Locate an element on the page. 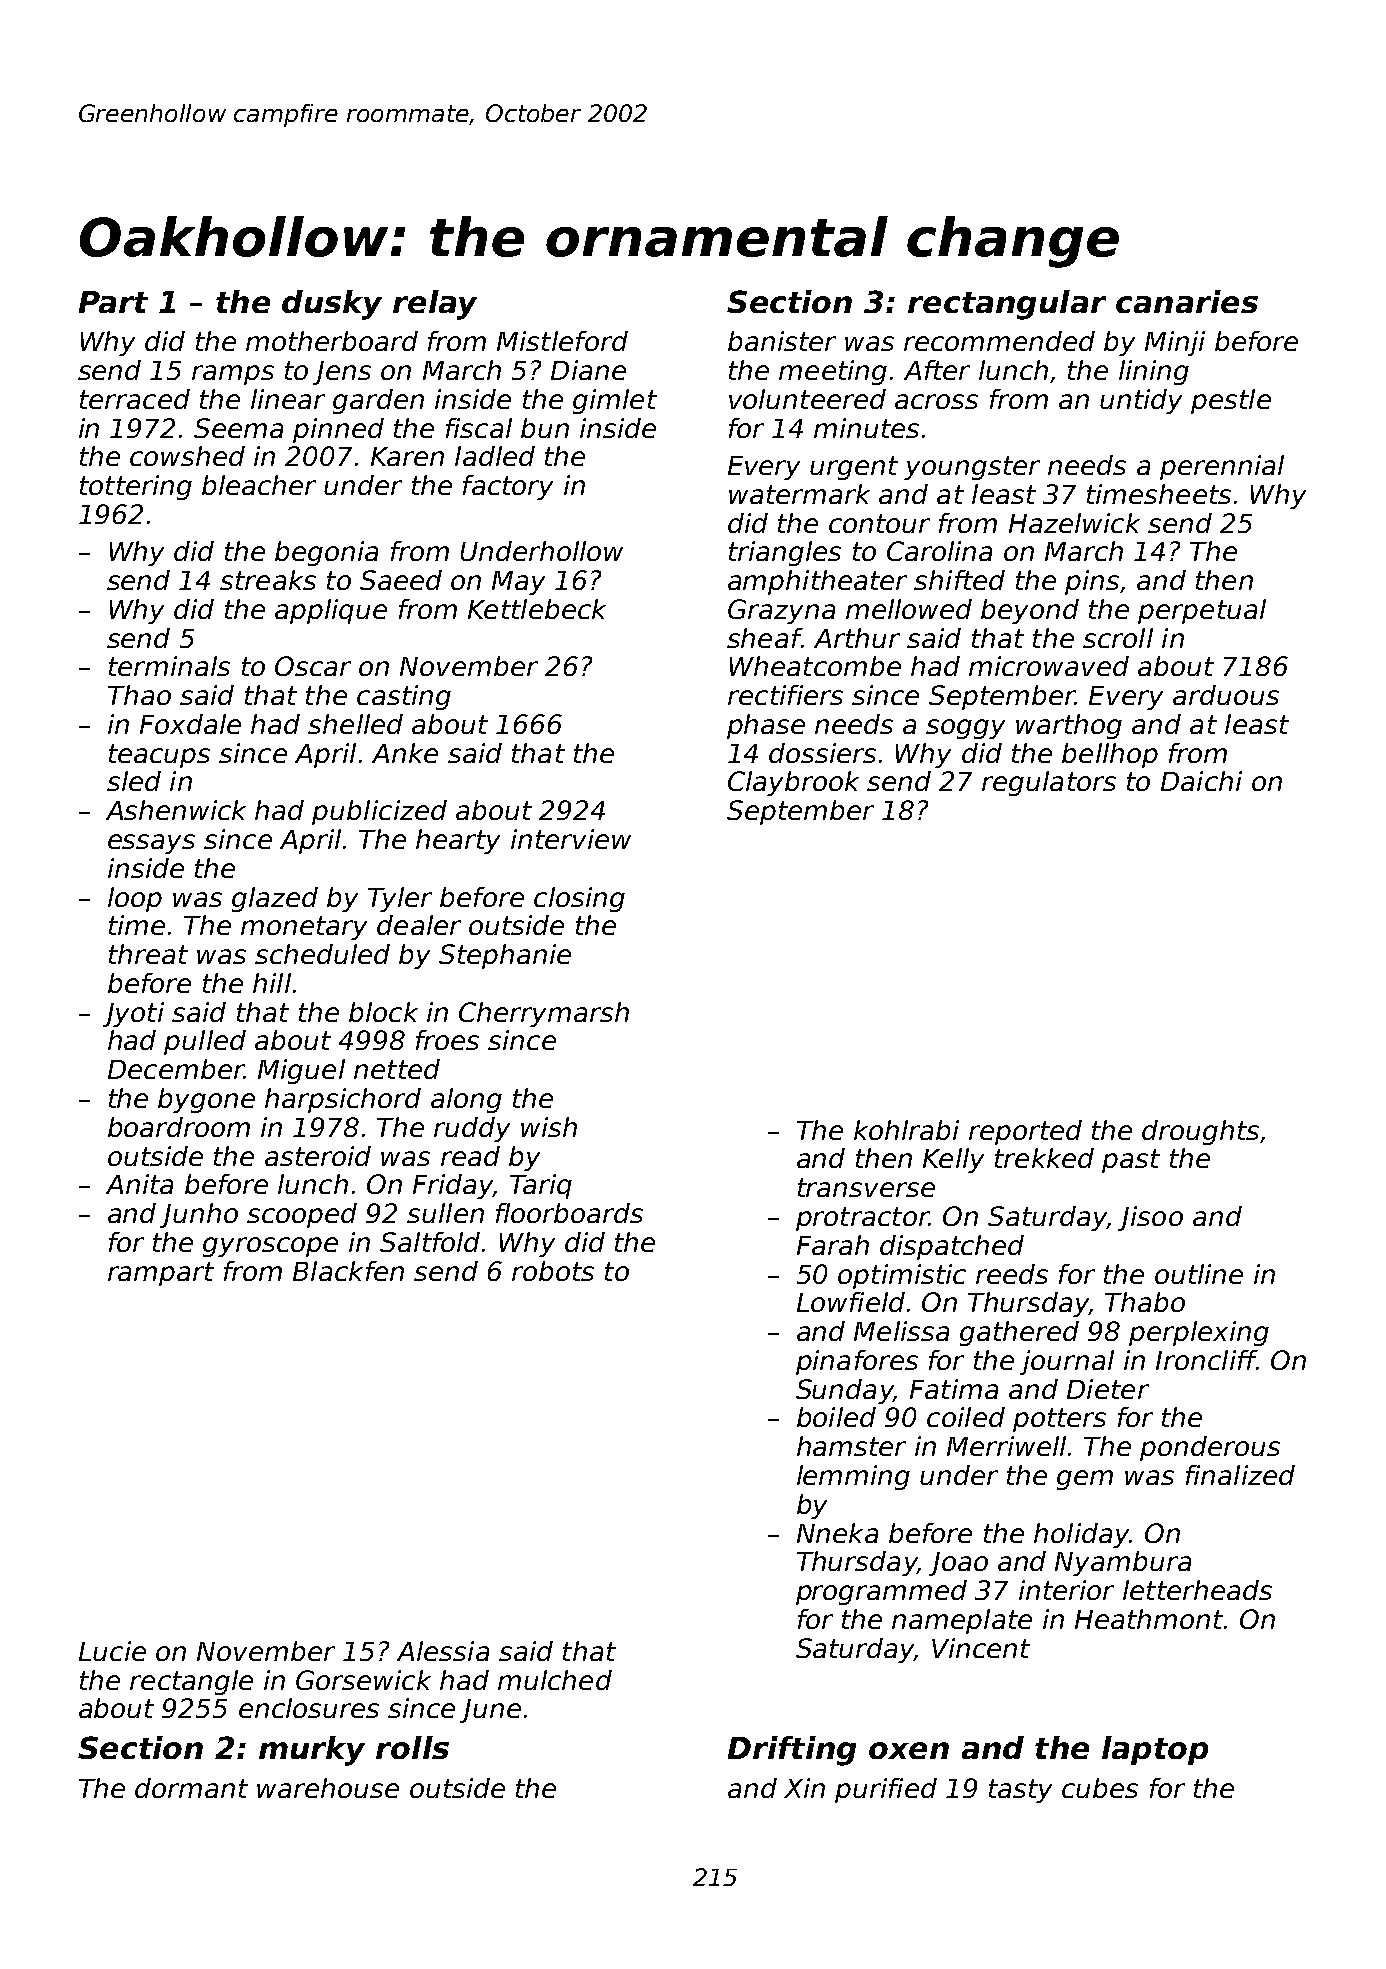 This document has height=1969, width=1386. murky is located at coordinates (312, 1751).
